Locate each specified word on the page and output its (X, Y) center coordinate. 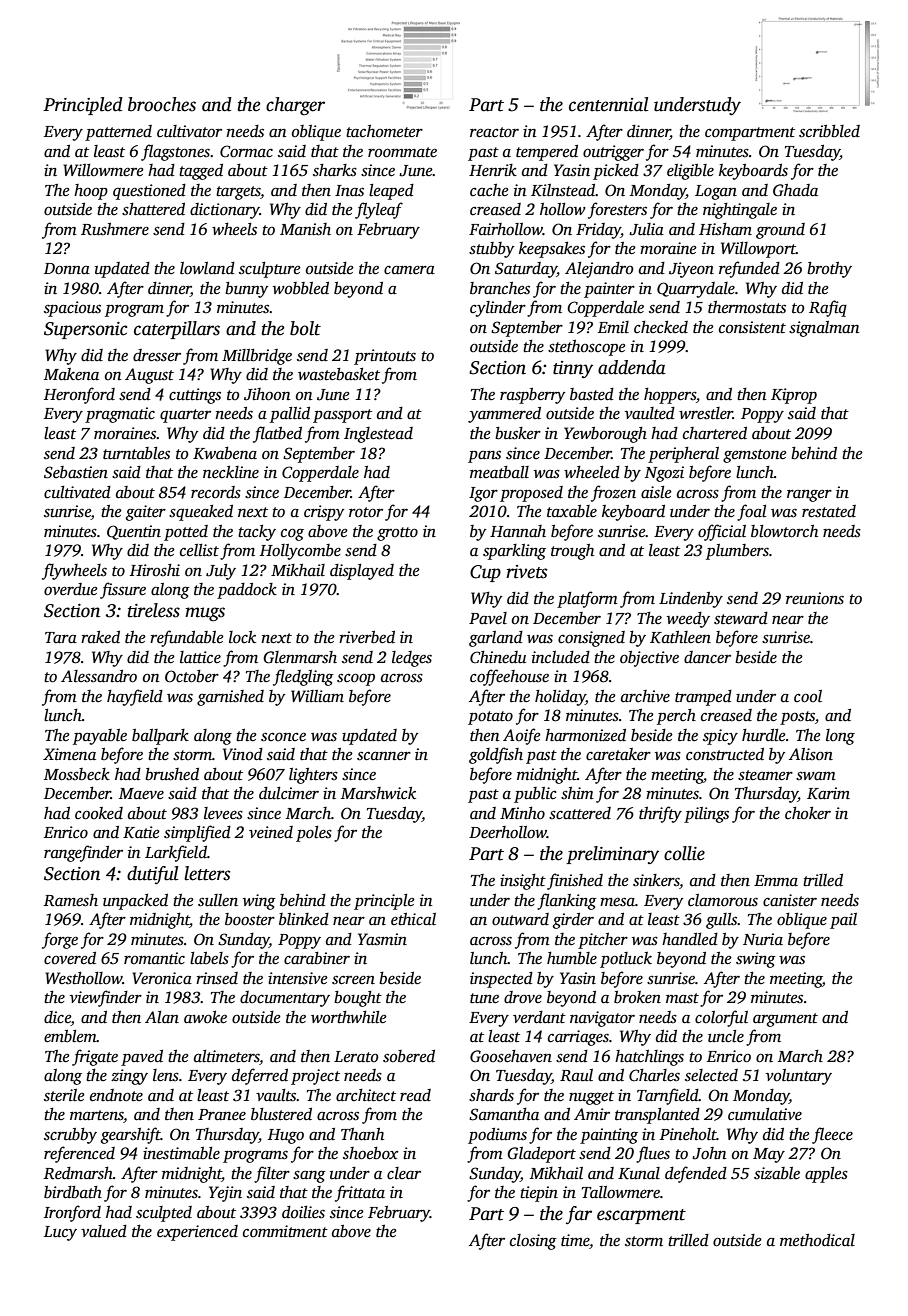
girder (573, 921)
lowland (207, 268)
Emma (776, 880)
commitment (285, 1231)
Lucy (60, 1233)
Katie (141, 832)
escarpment (641, 1216)
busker (518, 433)
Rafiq (828, 308)
